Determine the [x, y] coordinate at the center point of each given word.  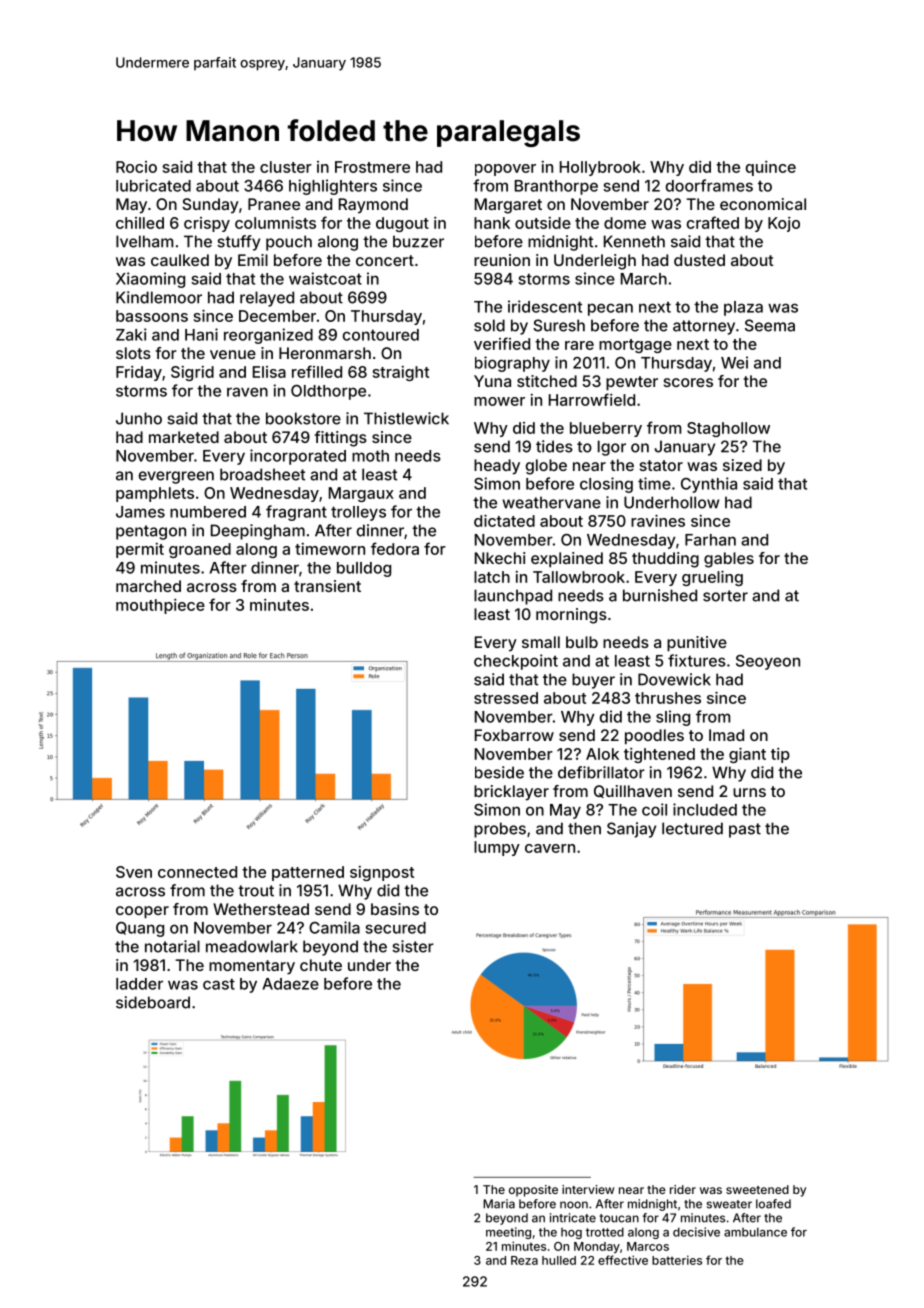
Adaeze [290, 984]
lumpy [497, 848]
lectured [692, 828]
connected [197, 872]
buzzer [418, 241]
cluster [286, 167]
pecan [610, 309]
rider [683, 1189]
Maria [499, 1204]
